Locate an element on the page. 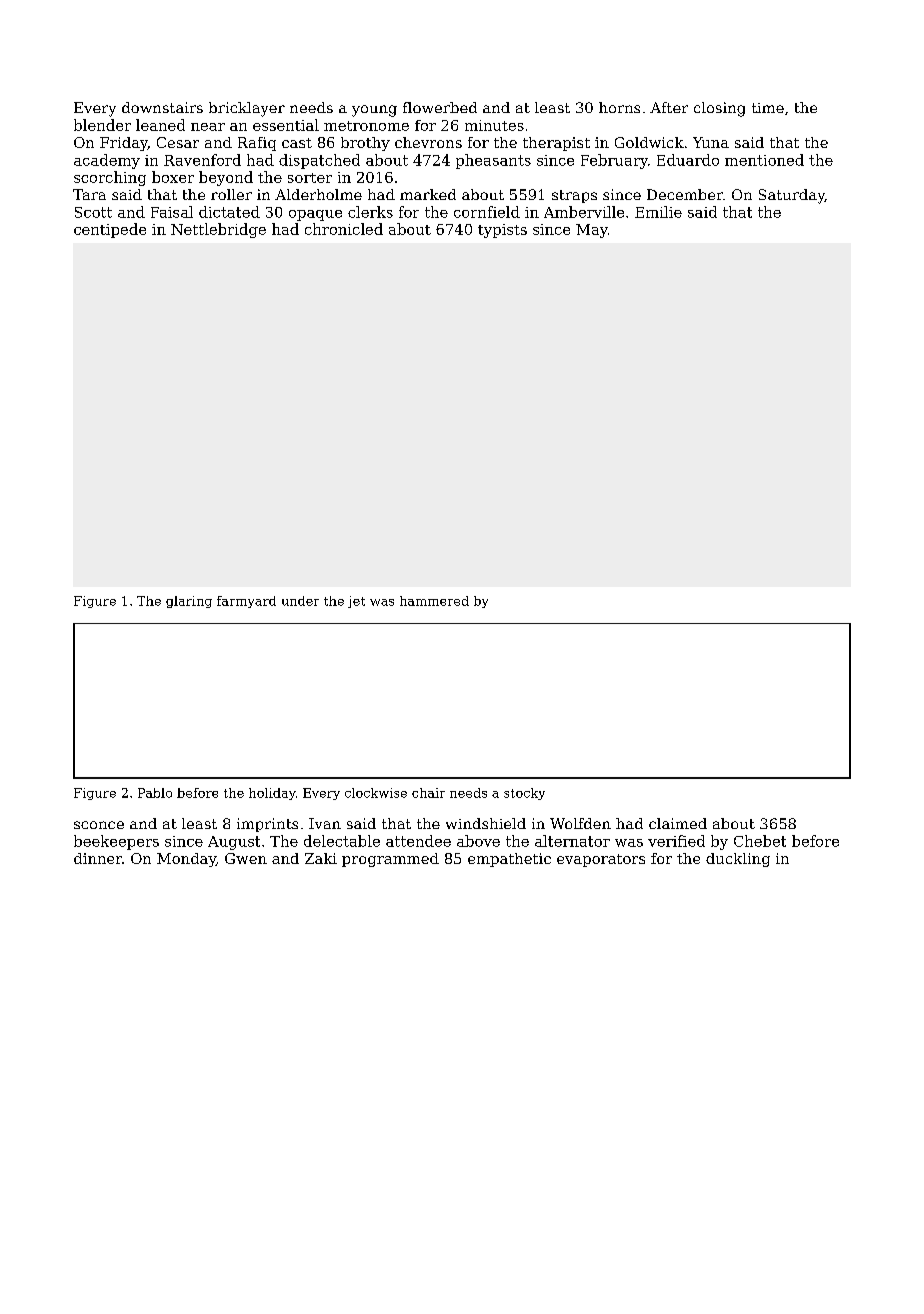 This image has width=924, height=1314. jet is located at coordinates (356, 602).
